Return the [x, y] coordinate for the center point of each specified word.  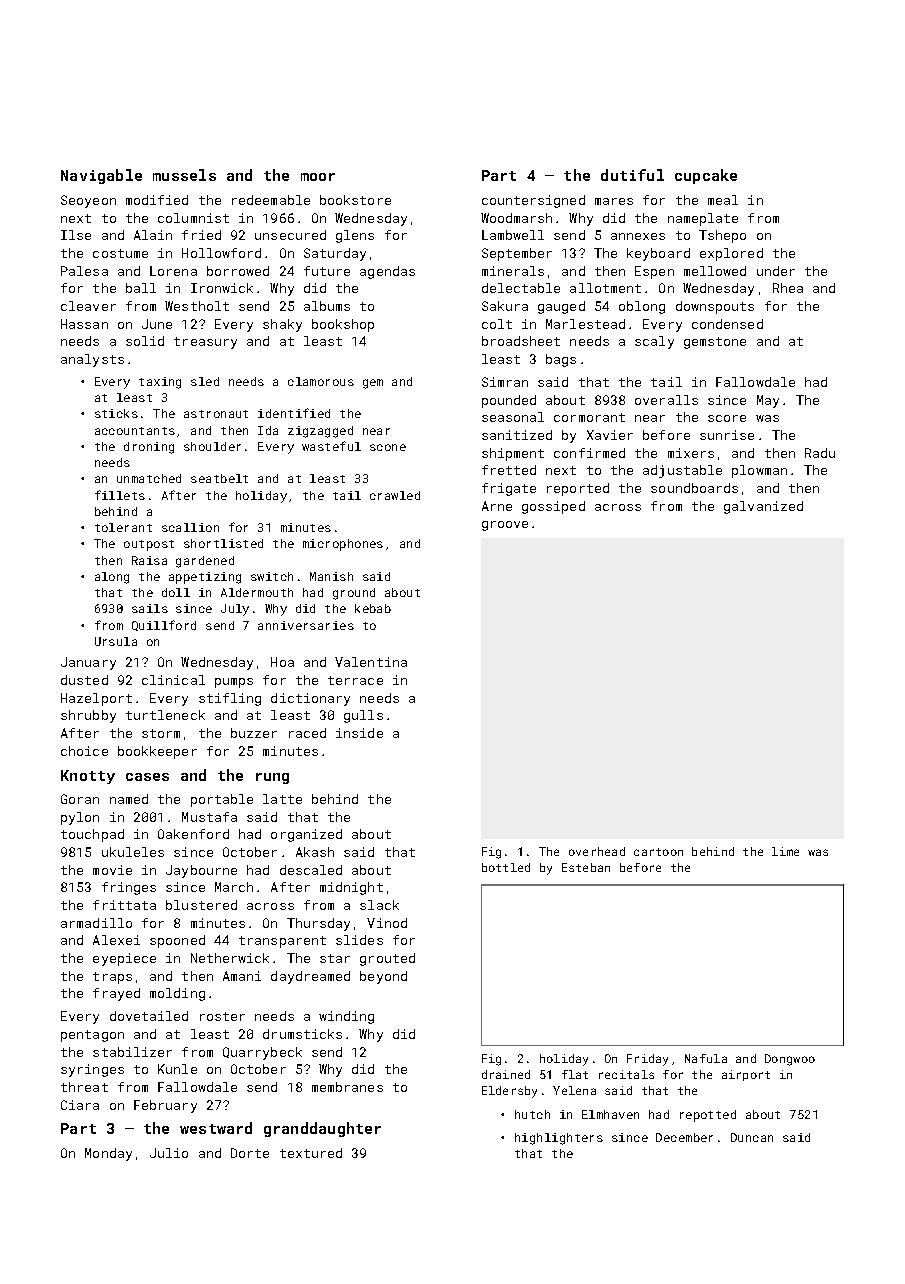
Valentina [371, 662]
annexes [638, 236]
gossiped [553, 507]
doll [176, 592]
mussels [184, 175]
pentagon [92, 1036]
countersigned [533, 201]
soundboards [694, 488]
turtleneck [165, 715]
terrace [355, 680]
